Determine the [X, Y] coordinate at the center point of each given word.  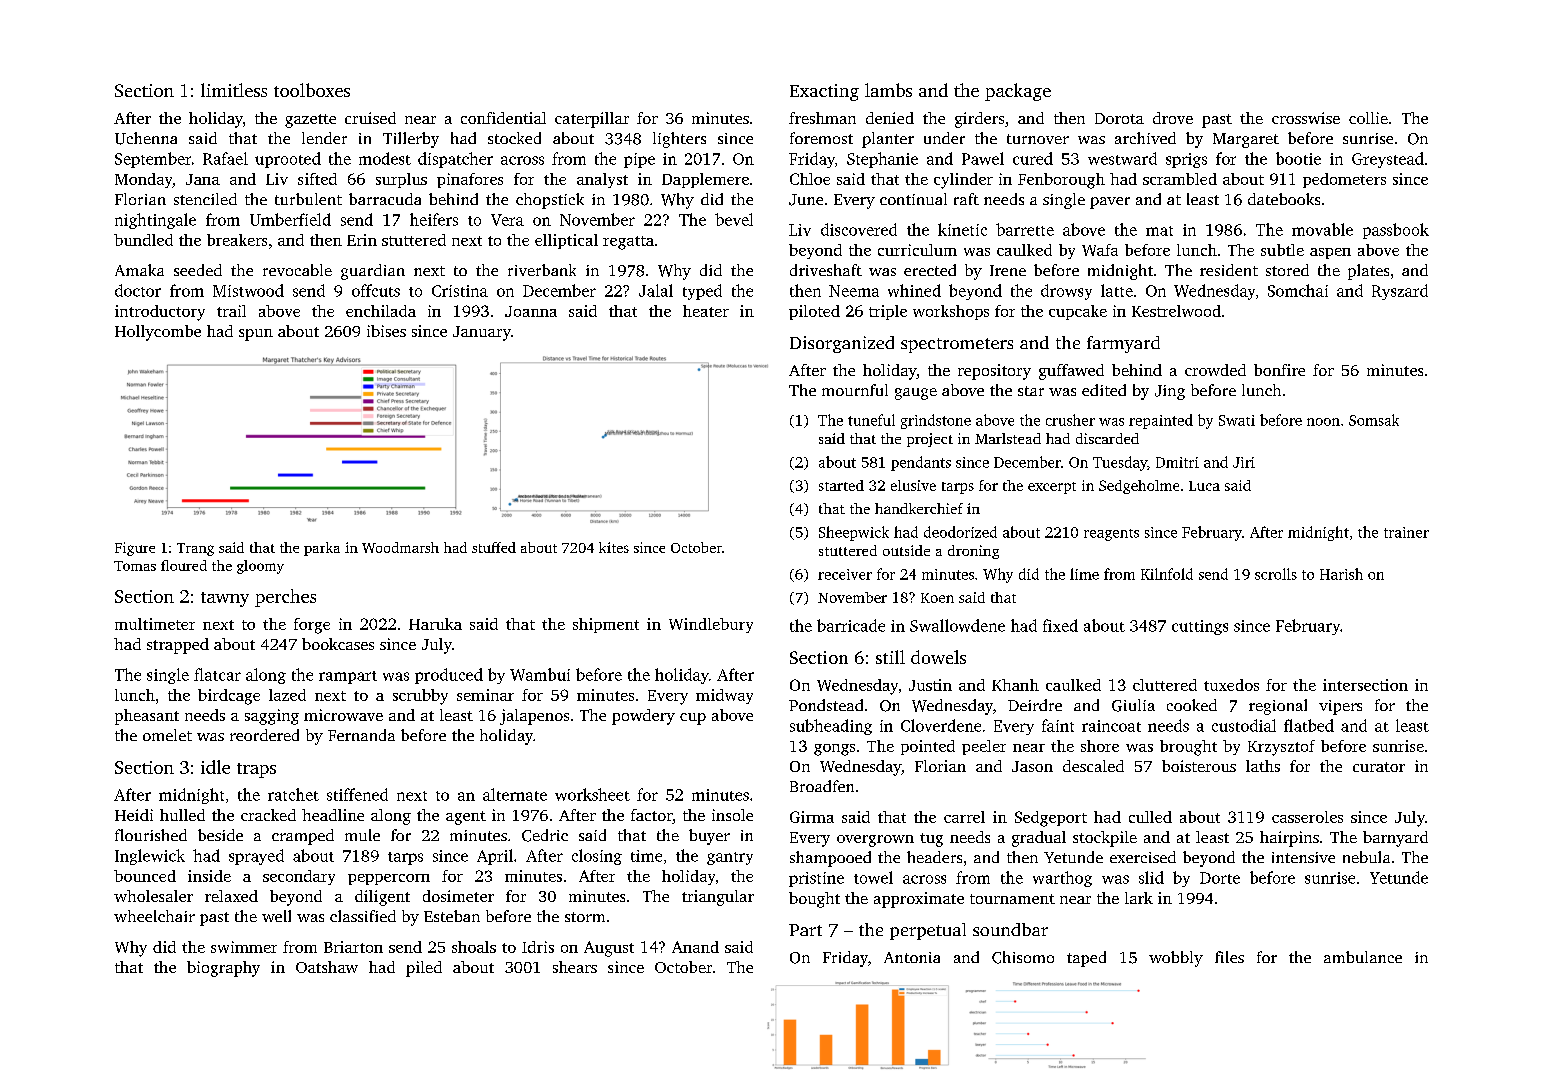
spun [256, 335]
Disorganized [842, 344]
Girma [812, 817]
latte [1117, 290]
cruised [370, 118]
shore [1100, 746]
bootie [1298, 158]
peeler [984, 747]
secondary [299, 877]
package [1018, 92]
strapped [178, 646]
